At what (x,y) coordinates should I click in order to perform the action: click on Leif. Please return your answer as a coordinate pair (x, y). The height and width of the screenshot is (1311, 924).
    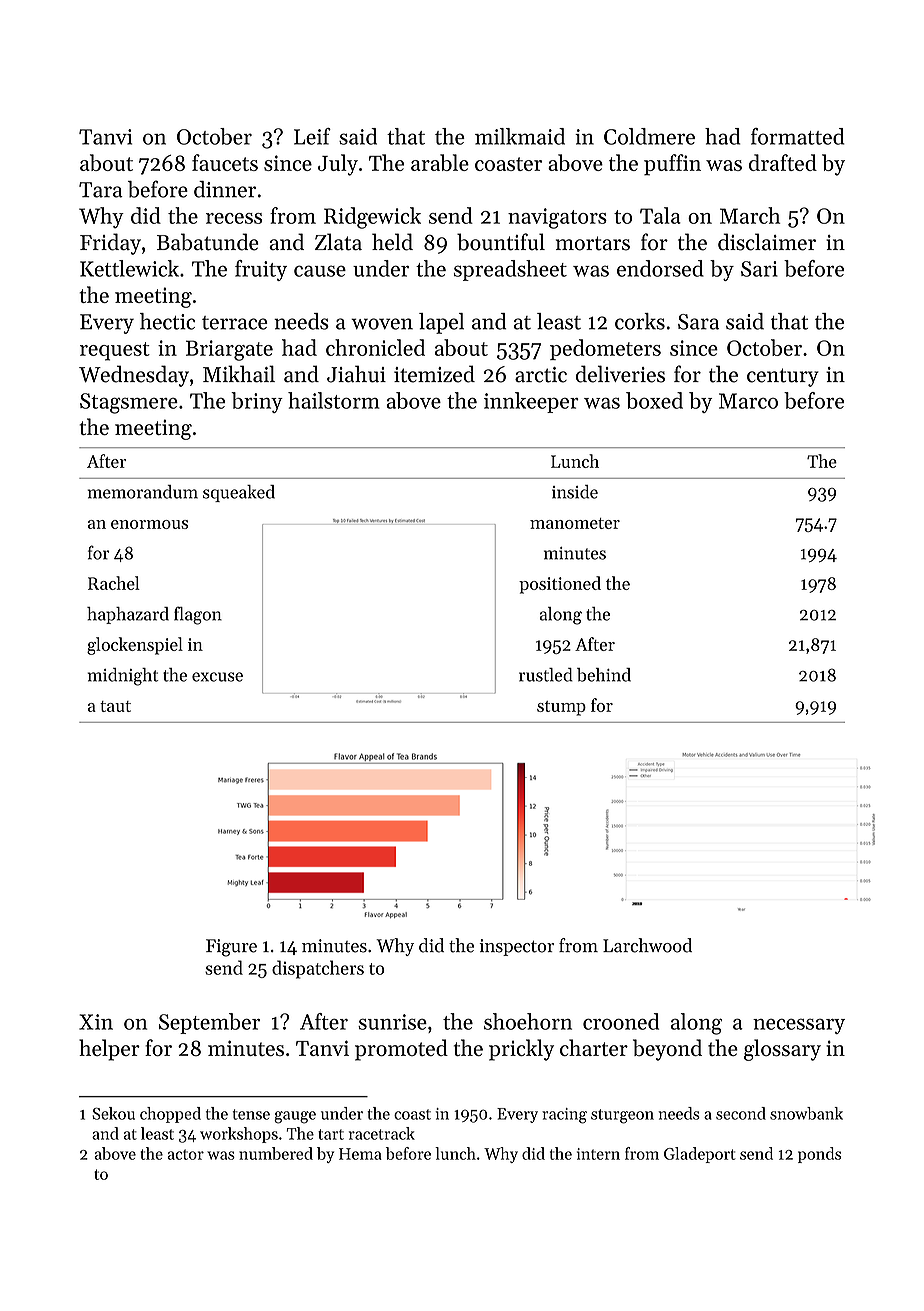
    Looking at the image, I should click on (312, 136).
